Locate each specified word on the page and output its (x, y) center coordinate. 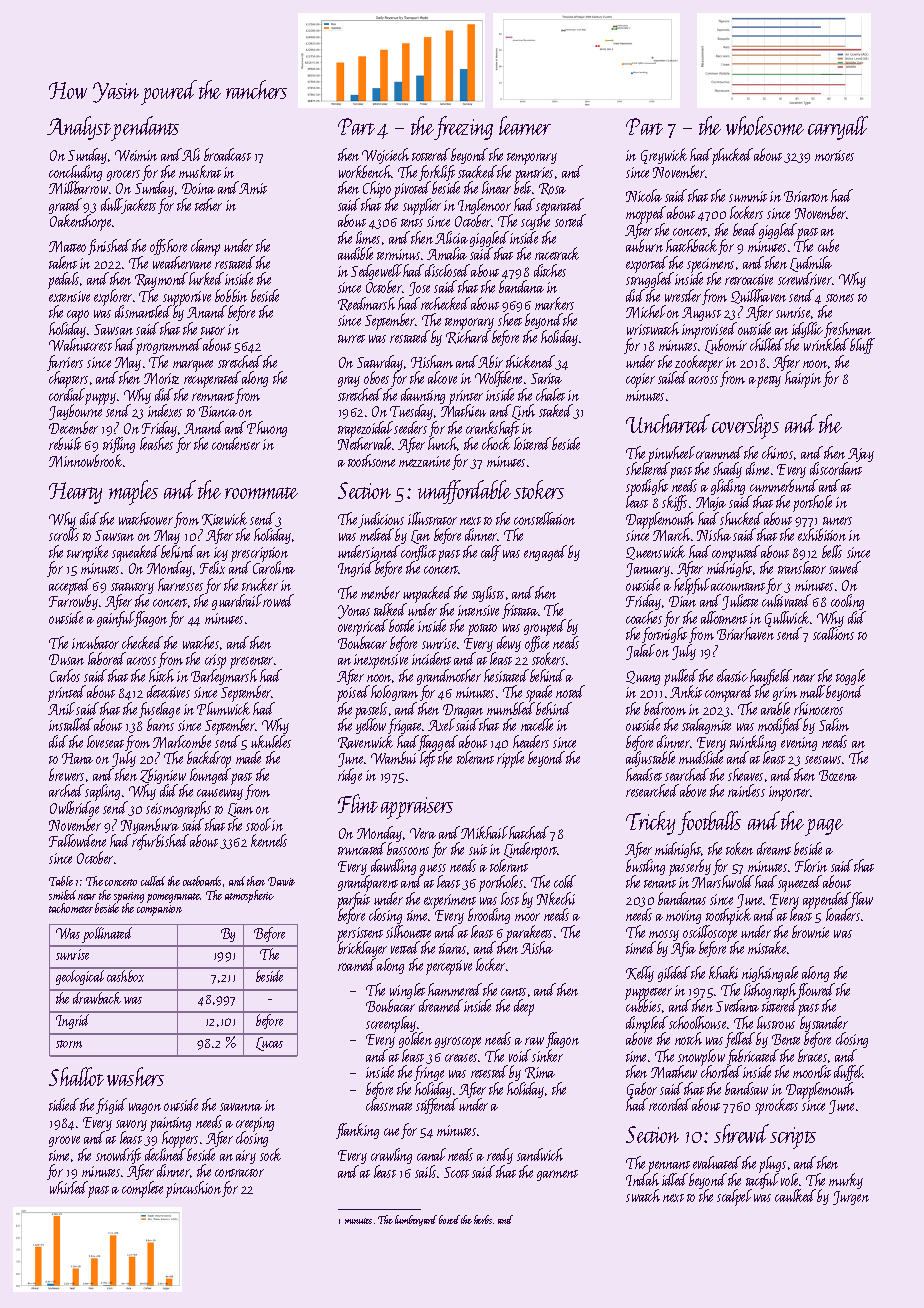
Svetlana (737, 1005)
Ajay (860, 455)
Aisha (537, 947)
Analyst (79, 128)
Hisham (432, 361)
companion (159, 910)
